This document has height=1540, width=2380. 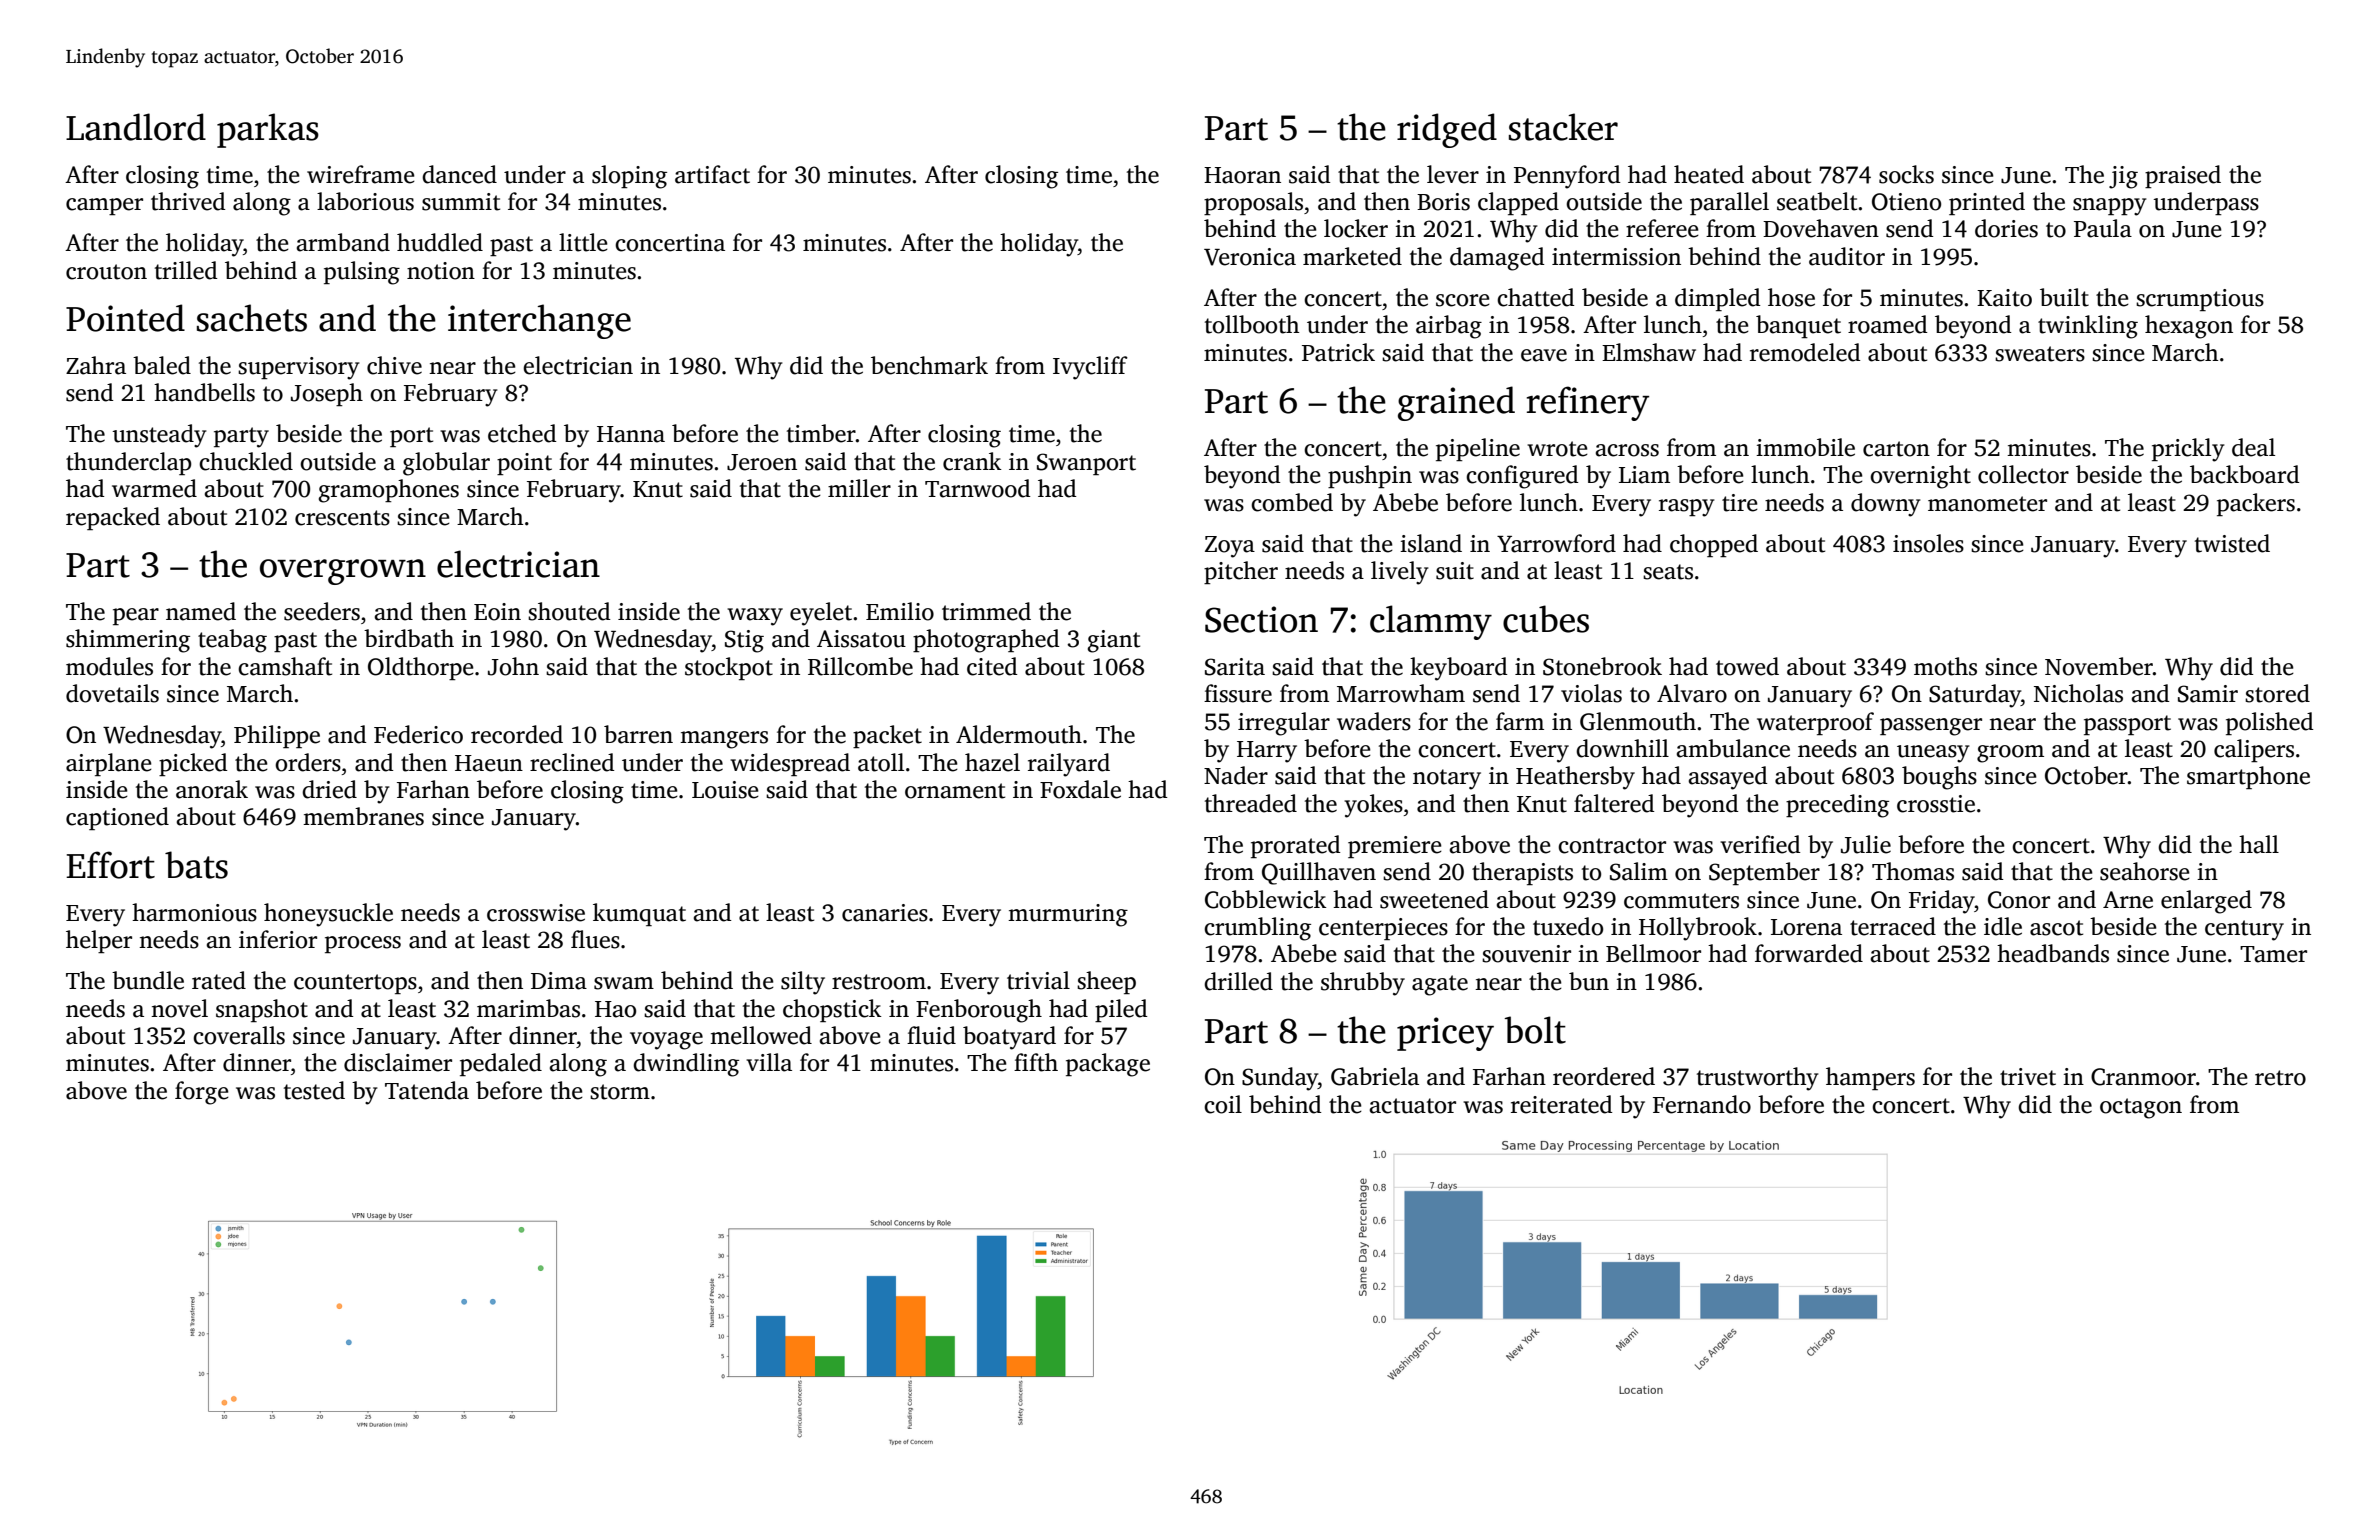 I want to click on benchmark, so click(x=929, y=365).
